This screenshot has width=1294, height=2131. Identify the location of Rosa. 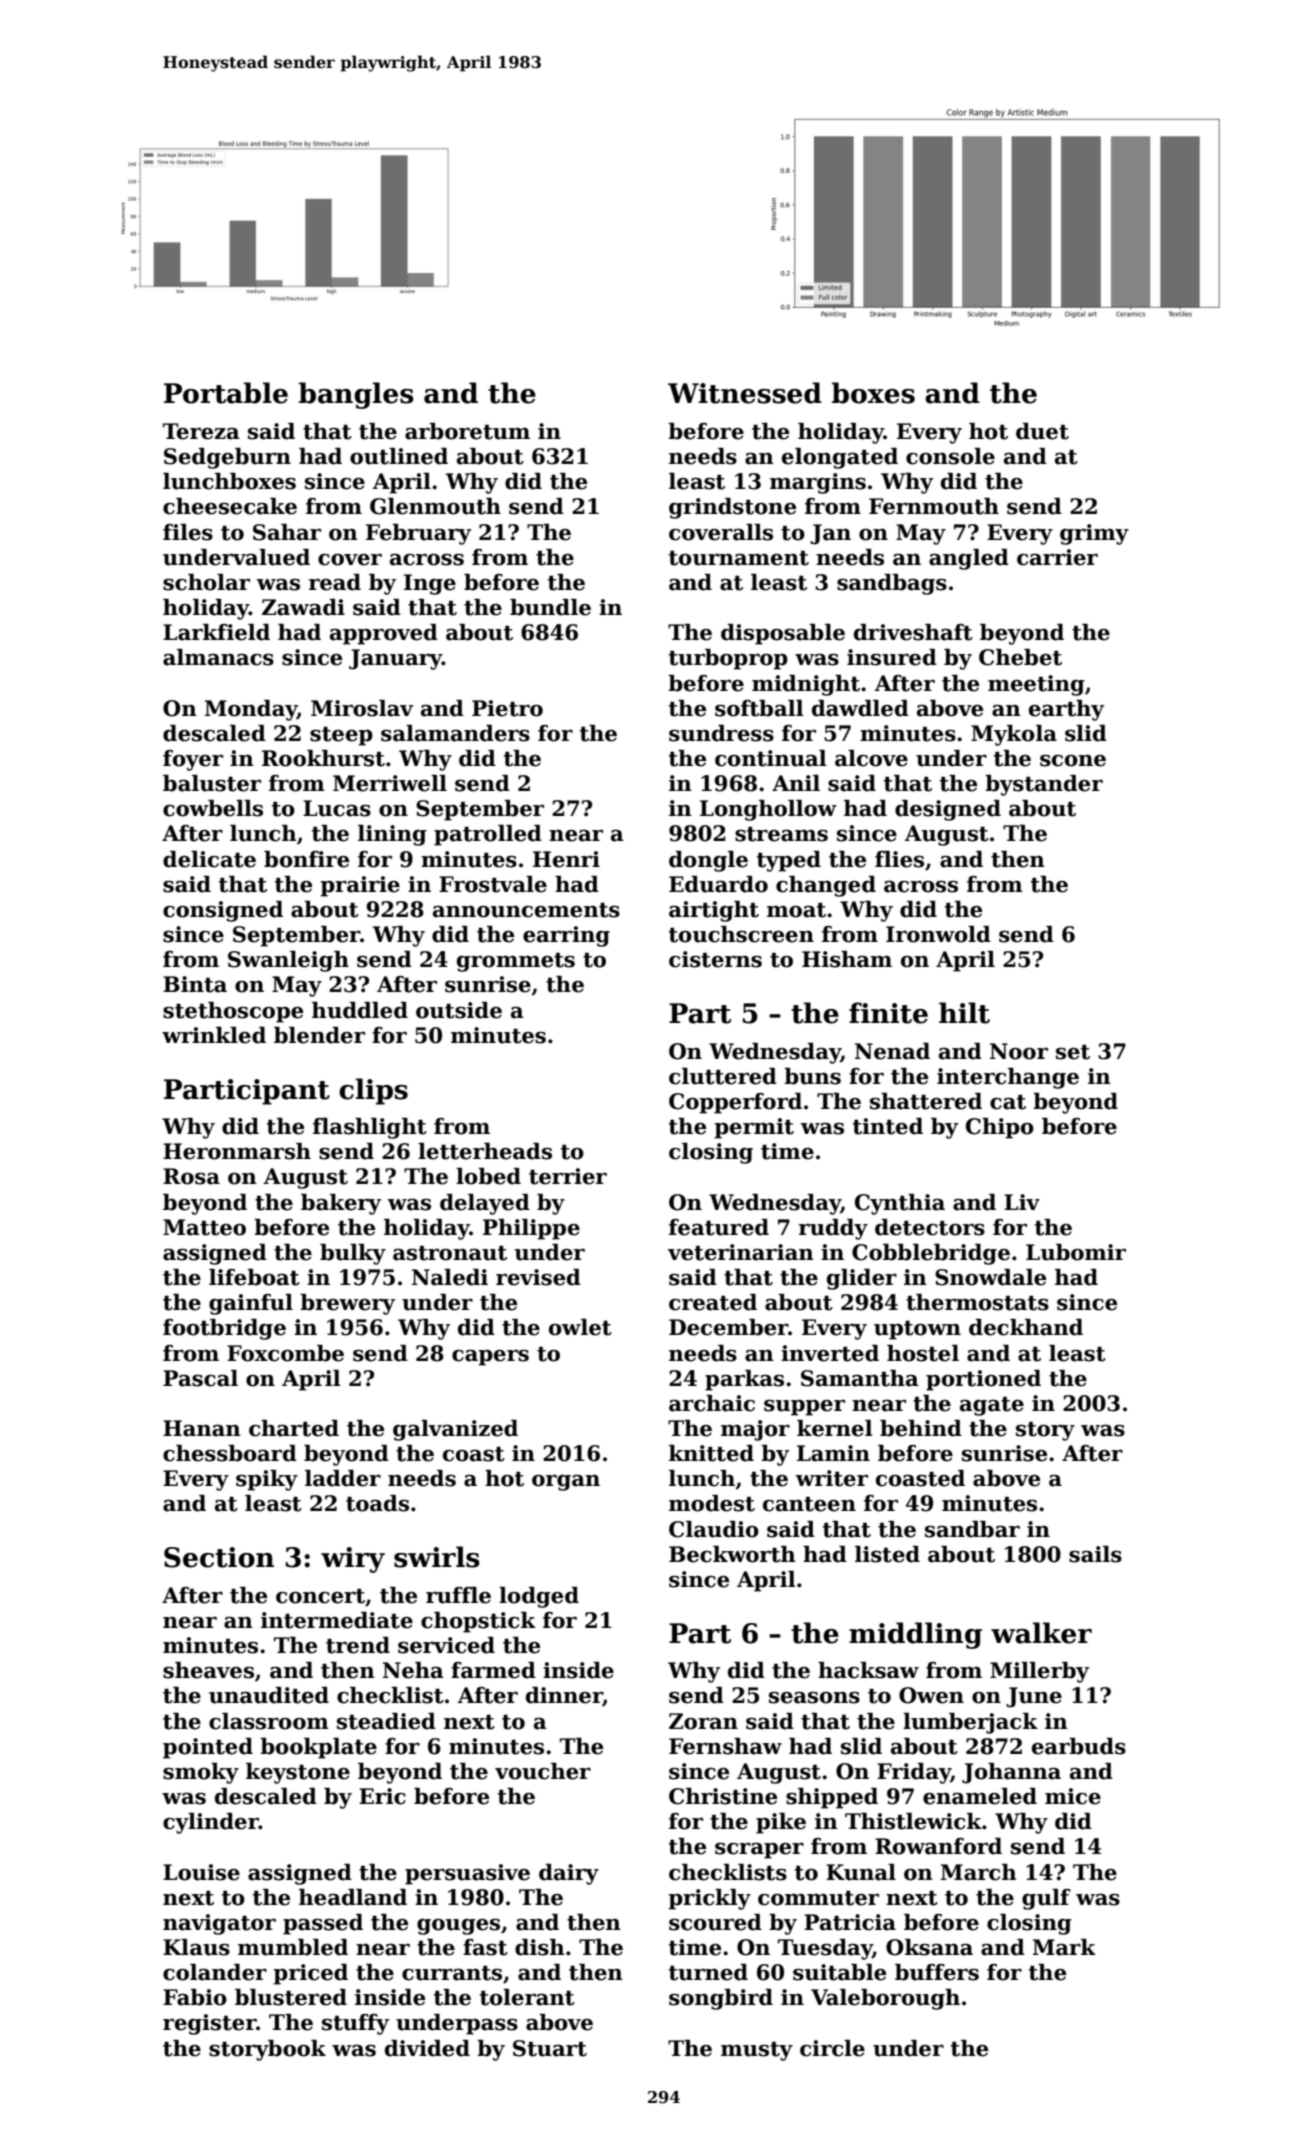
(191, 1176).
